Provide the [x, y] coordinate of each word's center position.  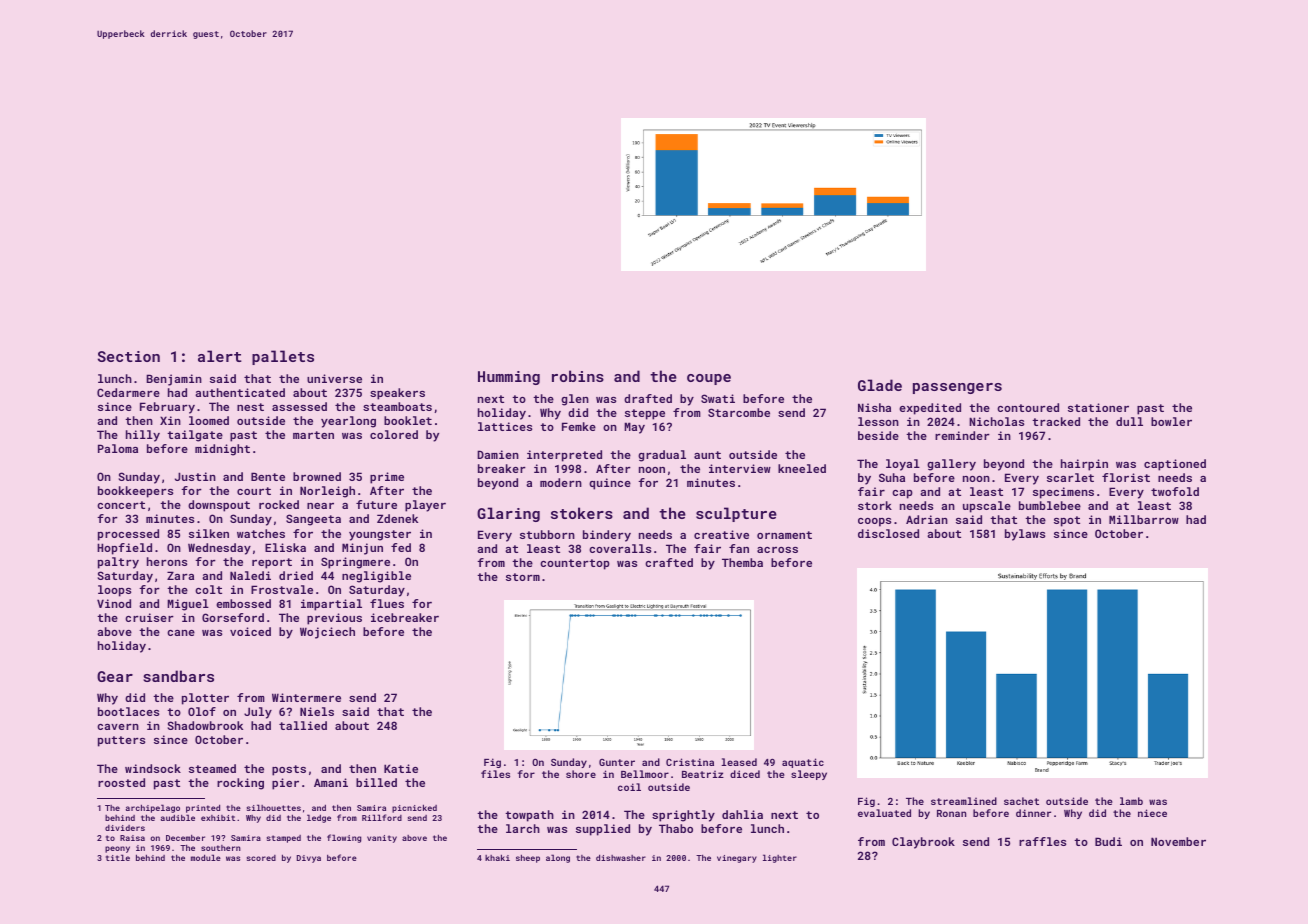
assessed [299, 406]
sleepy [809, 775]
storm [523, 577]
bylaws [1025, 535]
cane [181, 633]
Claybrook [923, 843]
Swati [718, 398]
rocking [240, 784]
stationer [1098, 407]
